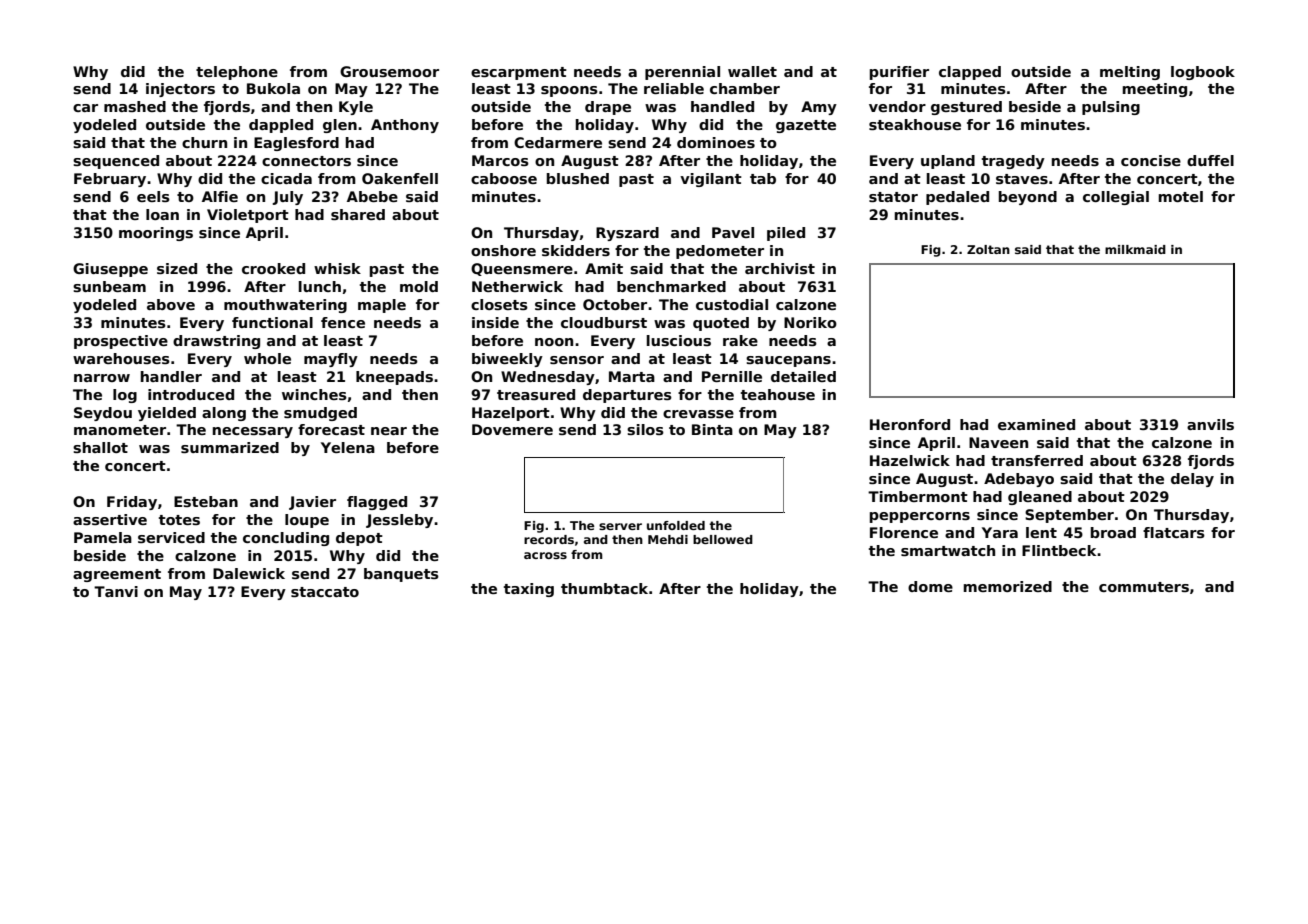 This screenshot has height=924, width=1308. What do you see at coordinates (109, 286) in the screenshot?
I see `sunbeam` at bounding box center [109, 286].
